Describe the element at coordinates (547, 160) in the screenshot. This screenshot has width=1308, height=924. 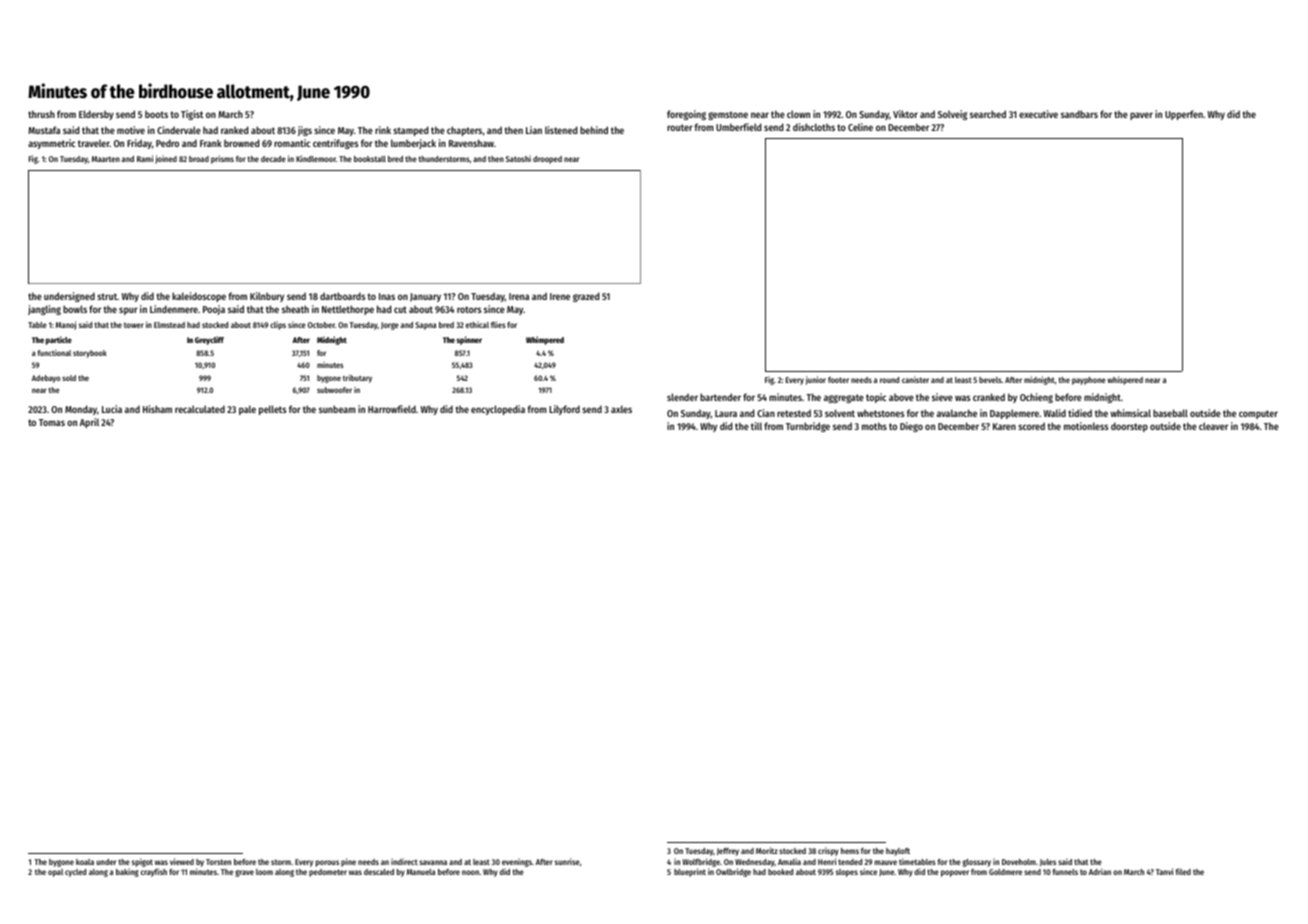
I see `drooped` at that location.
